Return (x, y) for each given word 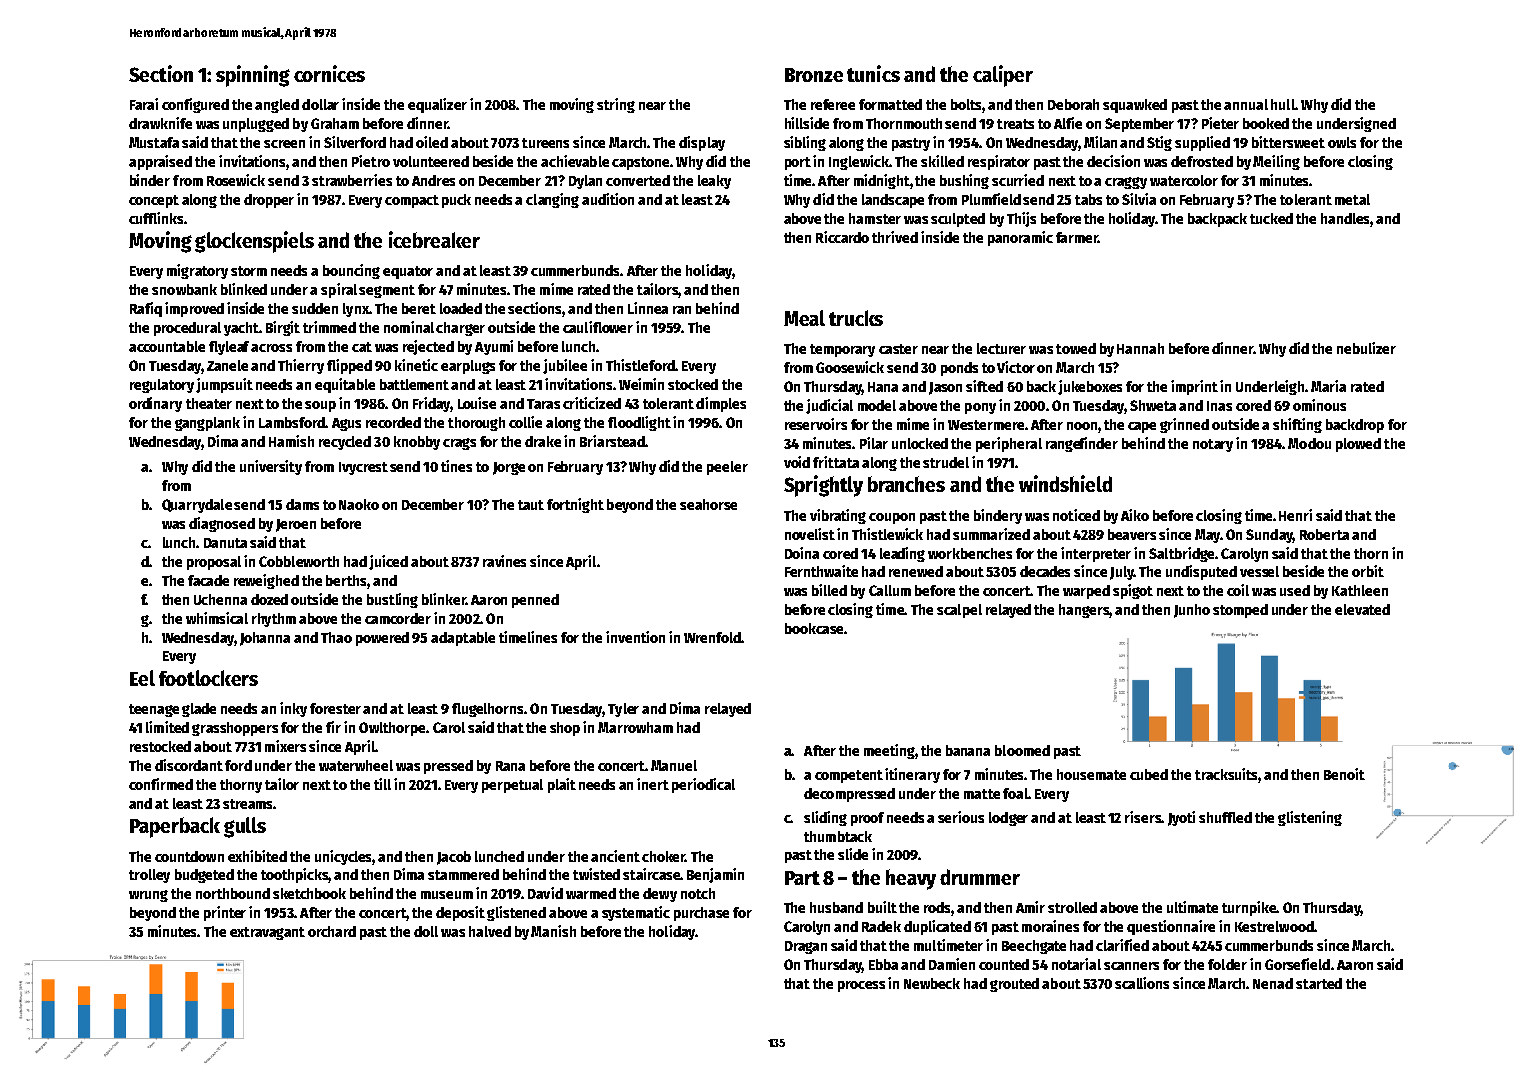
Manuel (674, 765)
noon (1082, 426)
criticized (592, 403)
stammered (463, 874)
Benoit (1344, 774)
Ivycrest (363, 468)
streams (247, 804)
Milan (1100, 142)
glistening (1310, 818)
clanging (552, 200)
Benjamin (715, 875)
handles (1345, 218)
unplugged (256, 125)
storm (249, 271)
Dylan (585, 182)
